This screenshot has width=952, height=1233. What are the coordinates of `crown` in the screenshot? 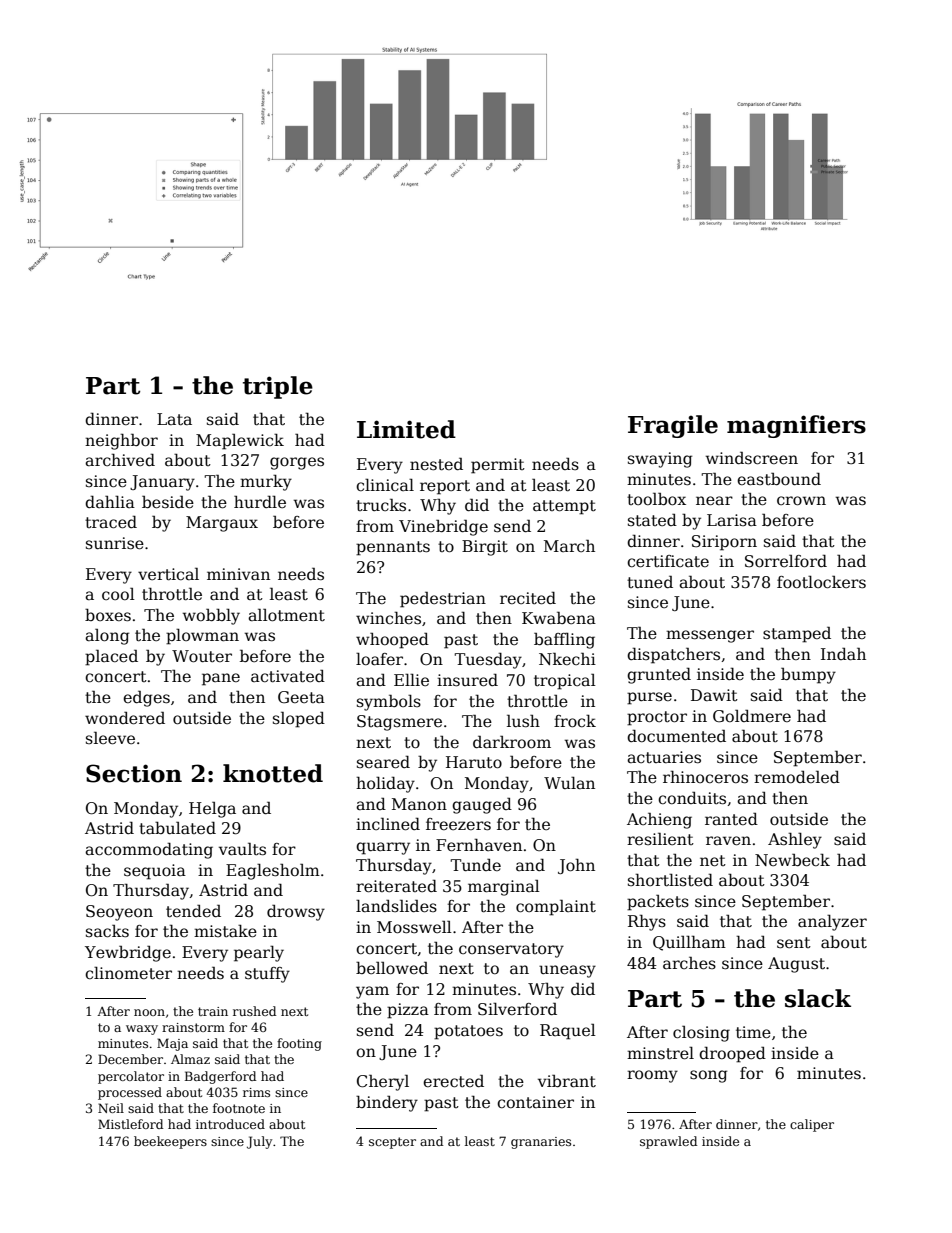 It's located at (801, 501).
